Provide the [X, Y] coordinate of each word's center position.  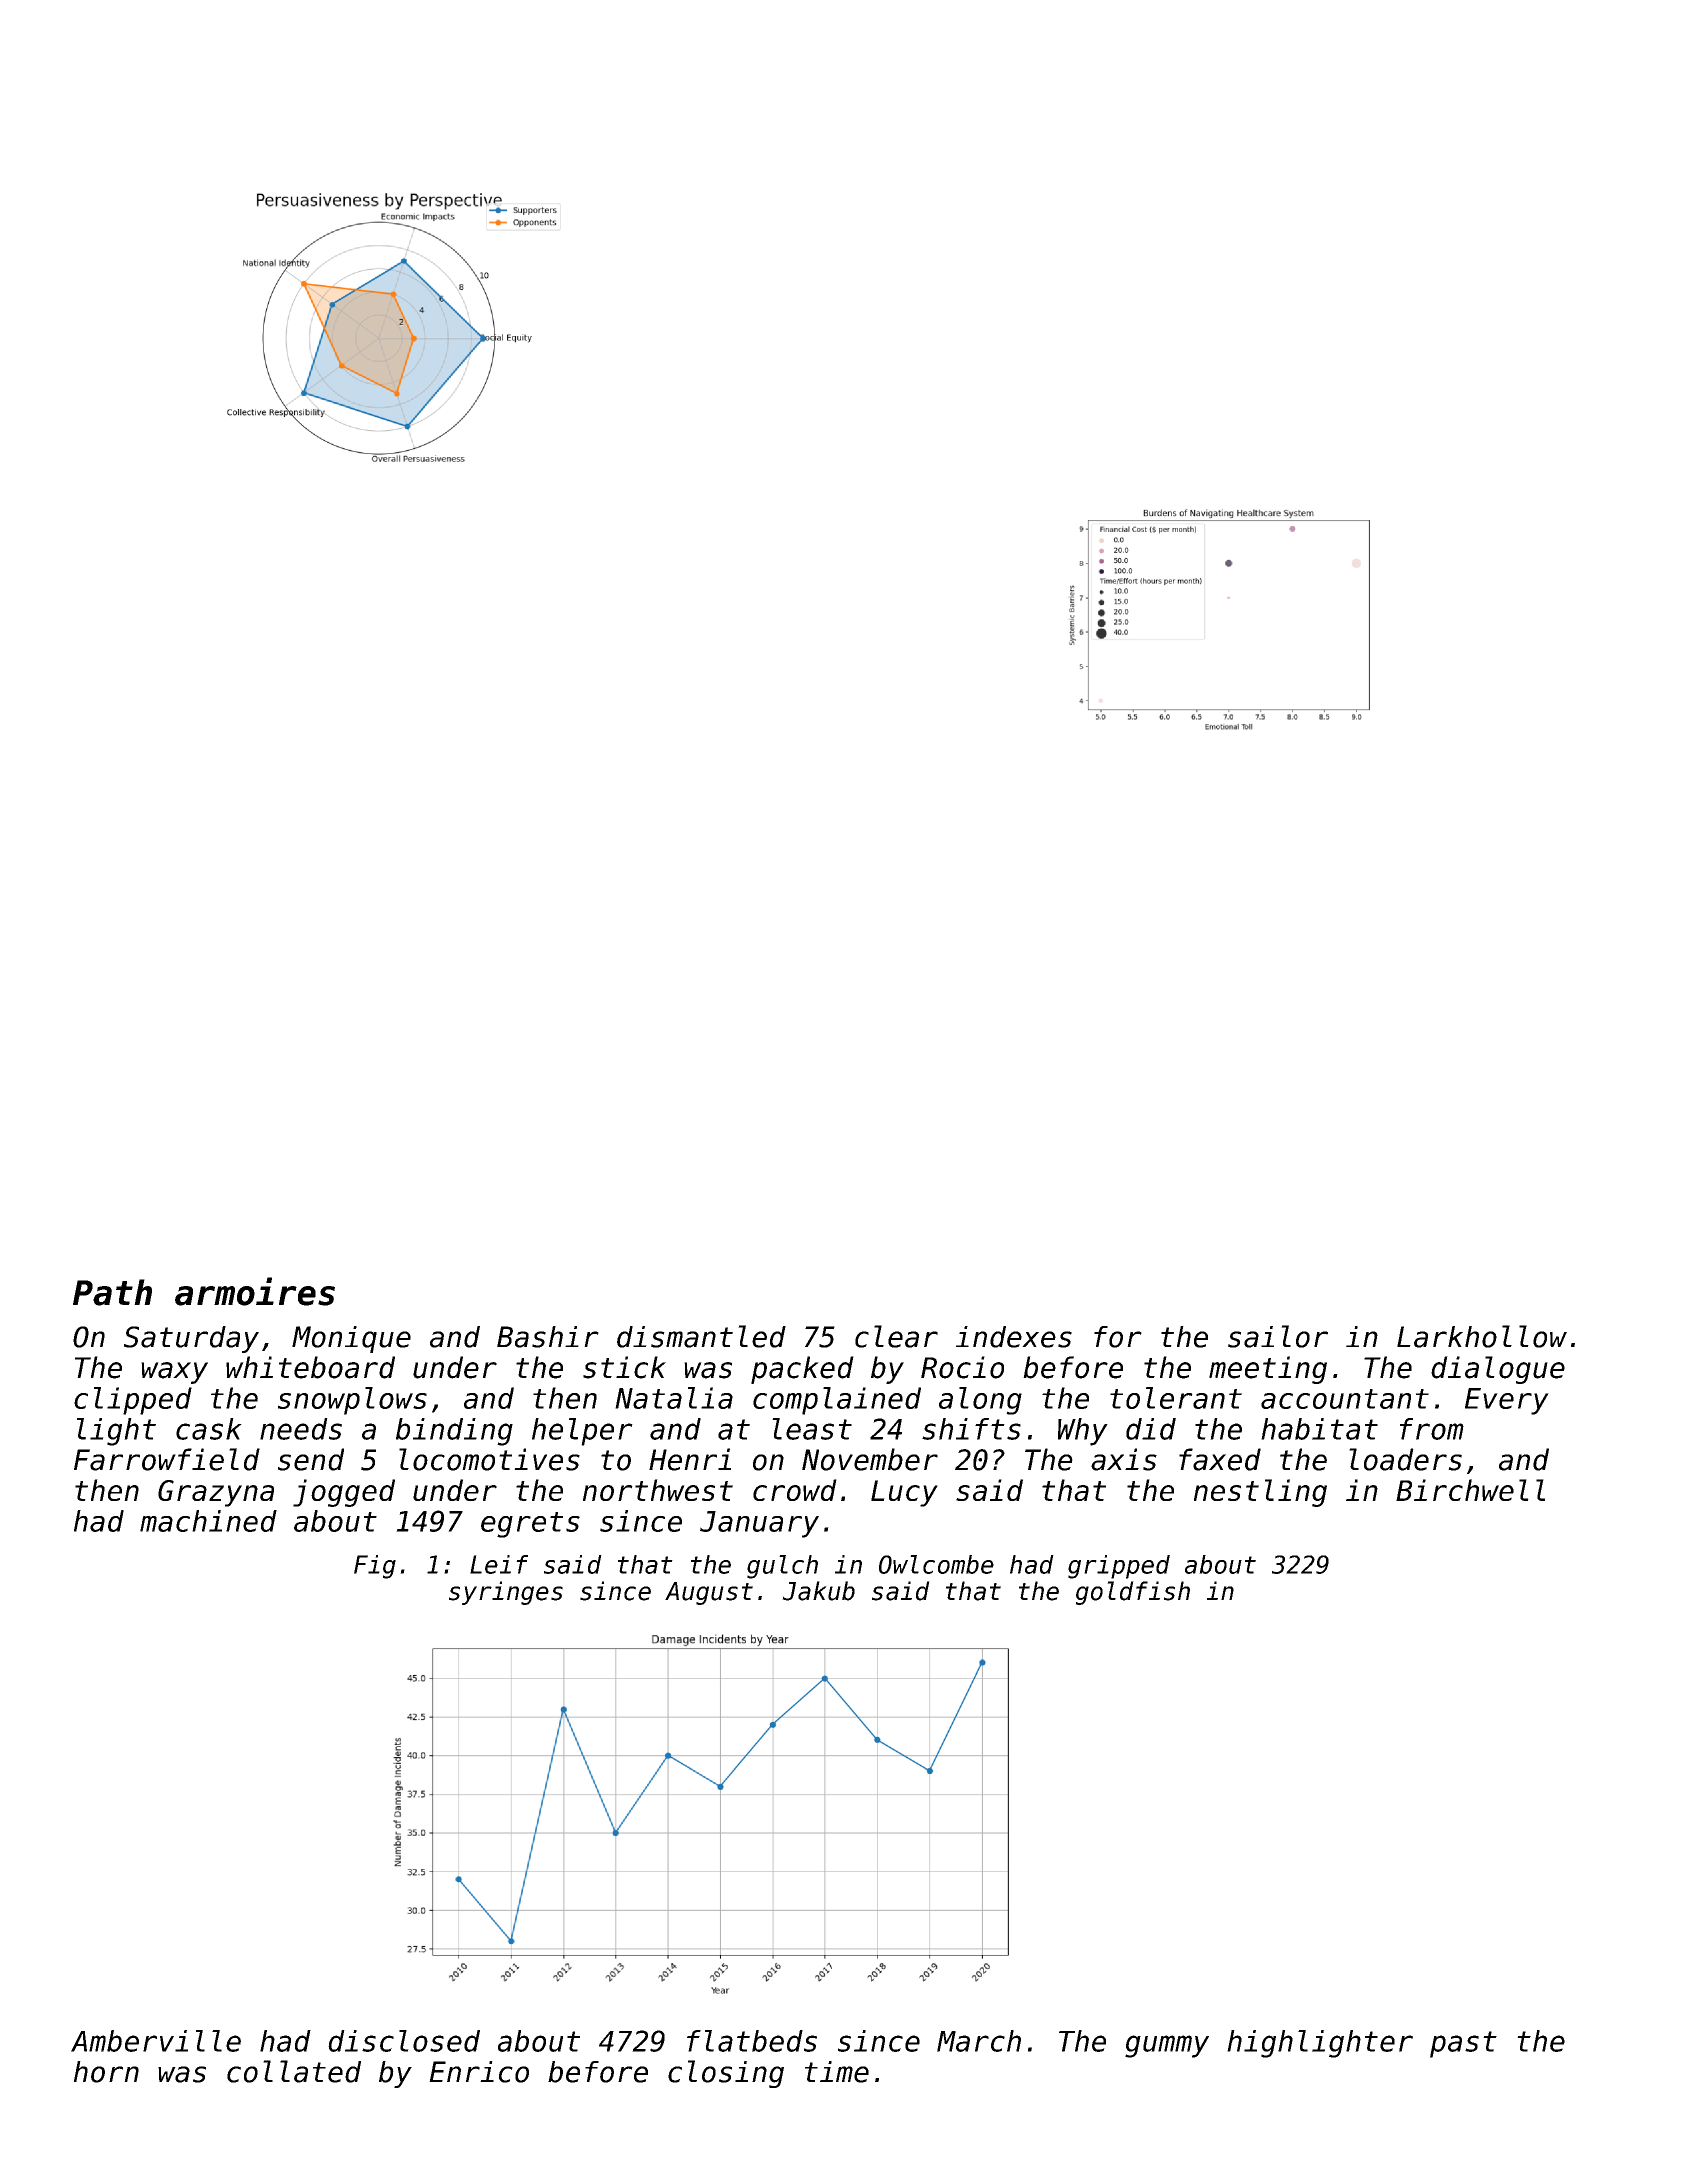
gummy [1167, 2046]
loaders [1405, 1459]
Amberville [156, 2041]
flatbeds [752, 2041]
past [1463, 2044]
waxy [174, 1373]
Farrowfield [167, 1459]
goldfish [1133, 1593]
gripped [1119, 1567]
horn [106, 2072]
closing [726, 2074]
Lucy [904, 1493]
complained [837, 1401]
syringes [506, 1593]
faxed [1220, 1459]
